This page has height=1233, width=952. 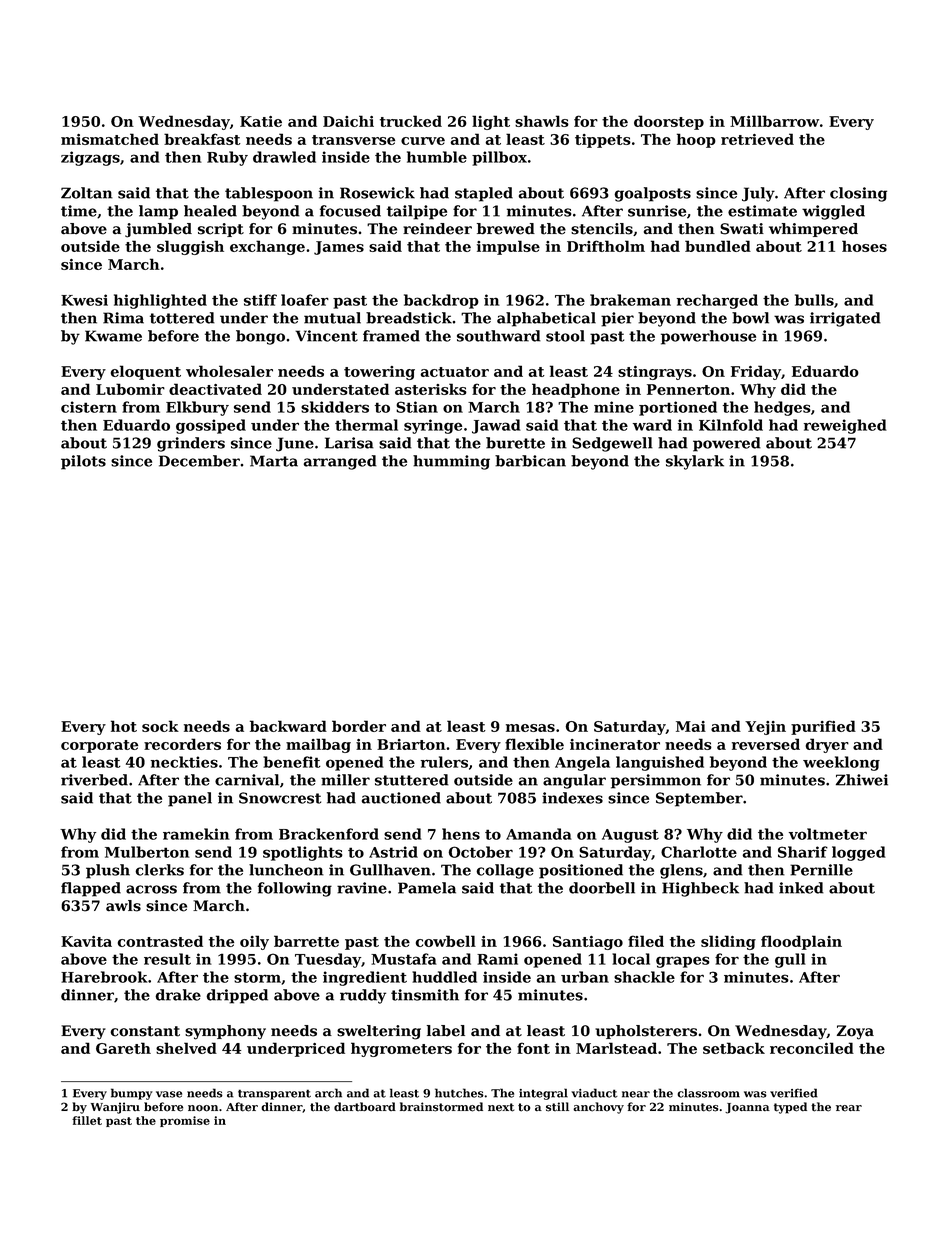 What do you see at coordinates (606, 246) in the page?
I see `Driftholm` at bounding box center [606, 246].
